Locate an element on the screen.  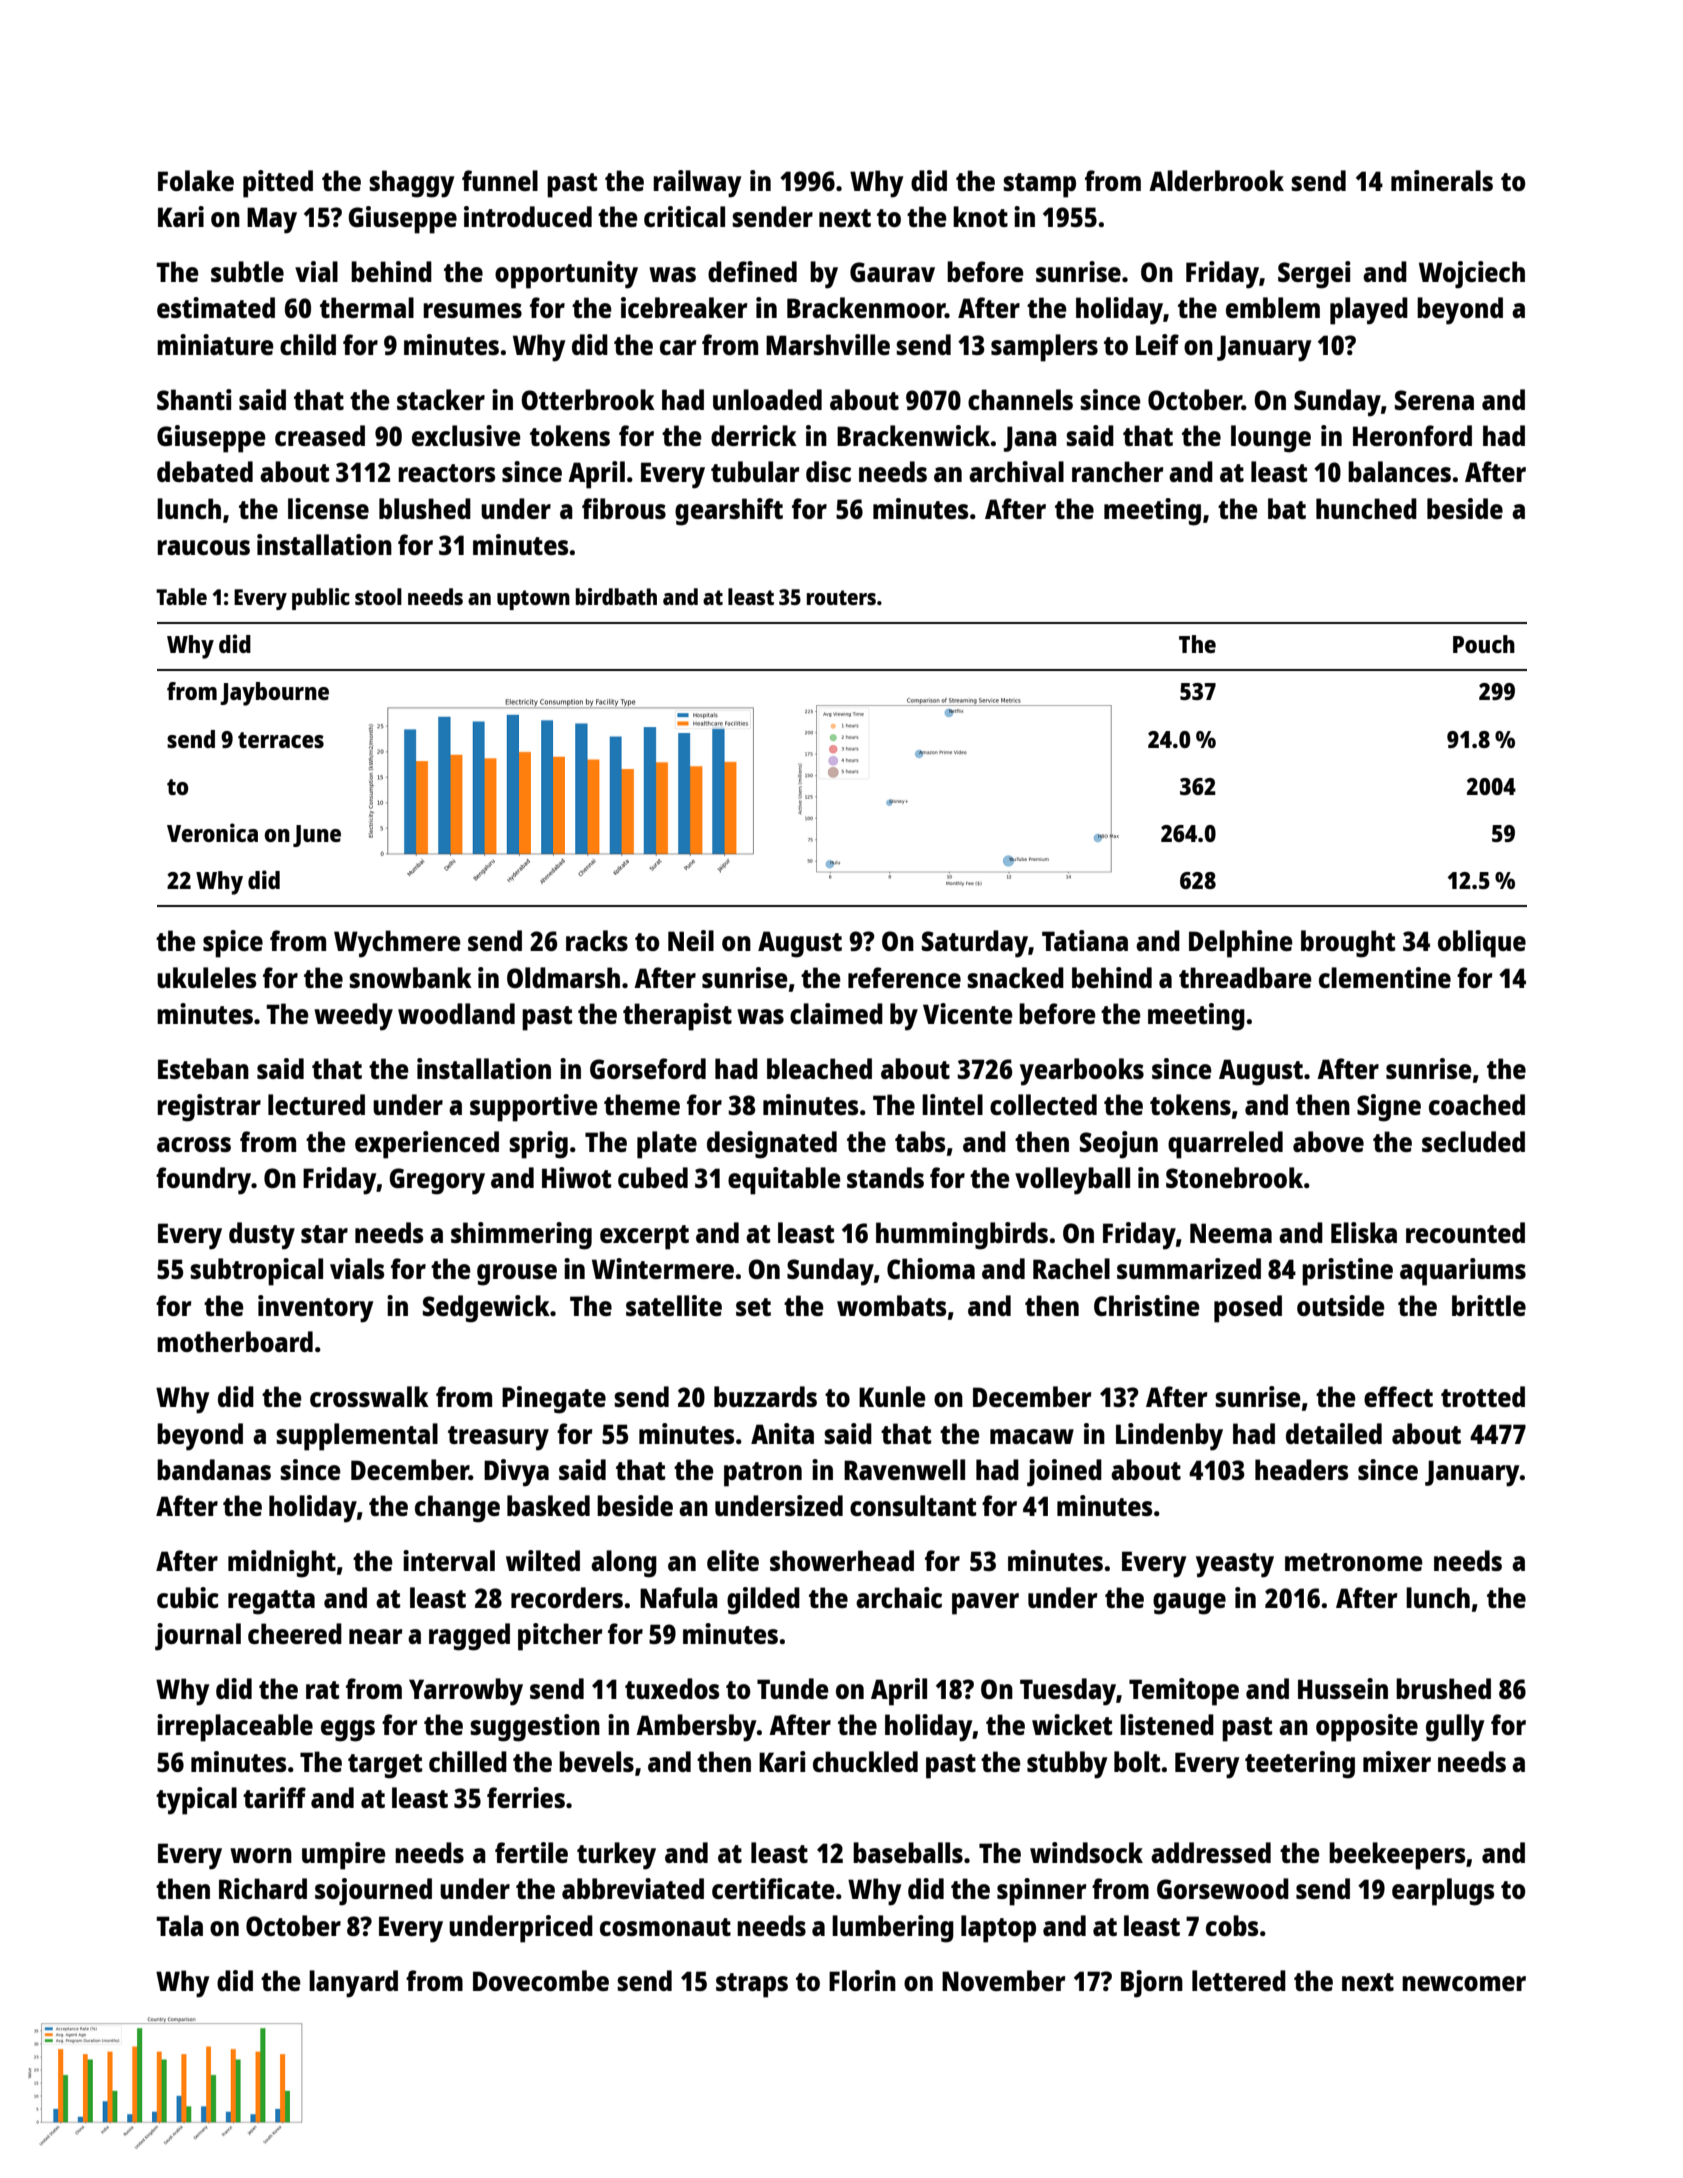
lanyard is located at coordinates (353, 1984).
